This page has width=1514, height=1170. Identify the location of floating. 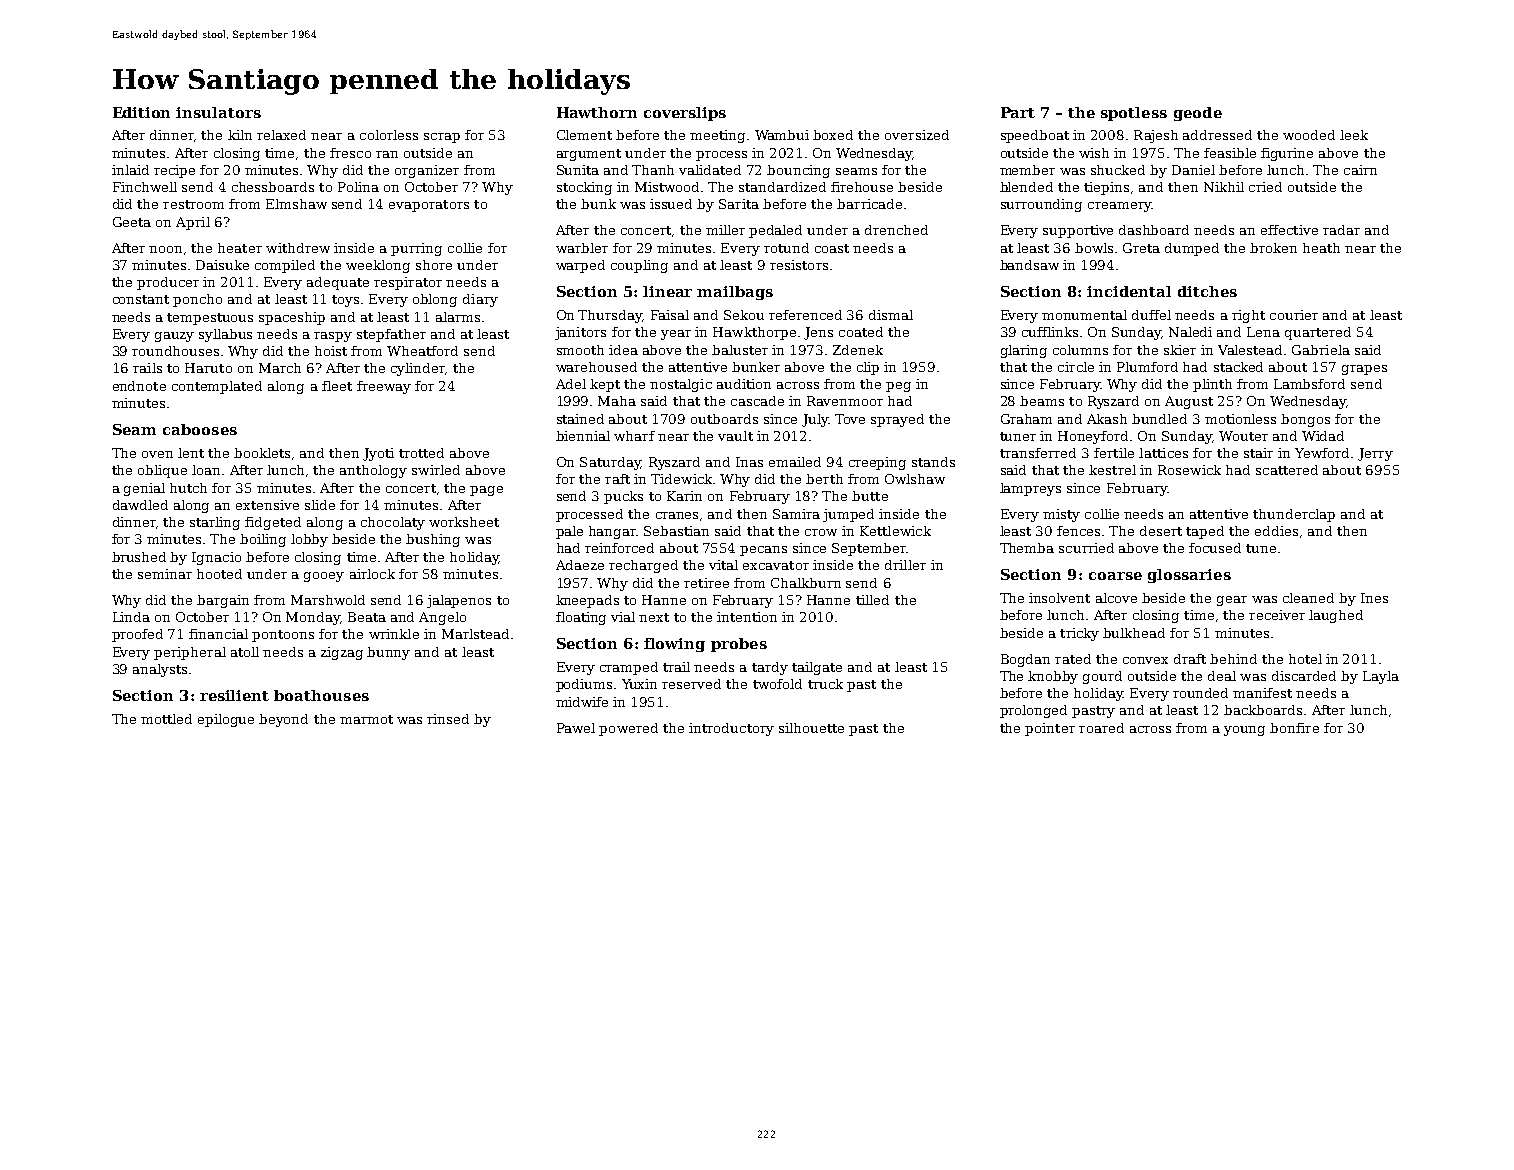
(581, 618).
